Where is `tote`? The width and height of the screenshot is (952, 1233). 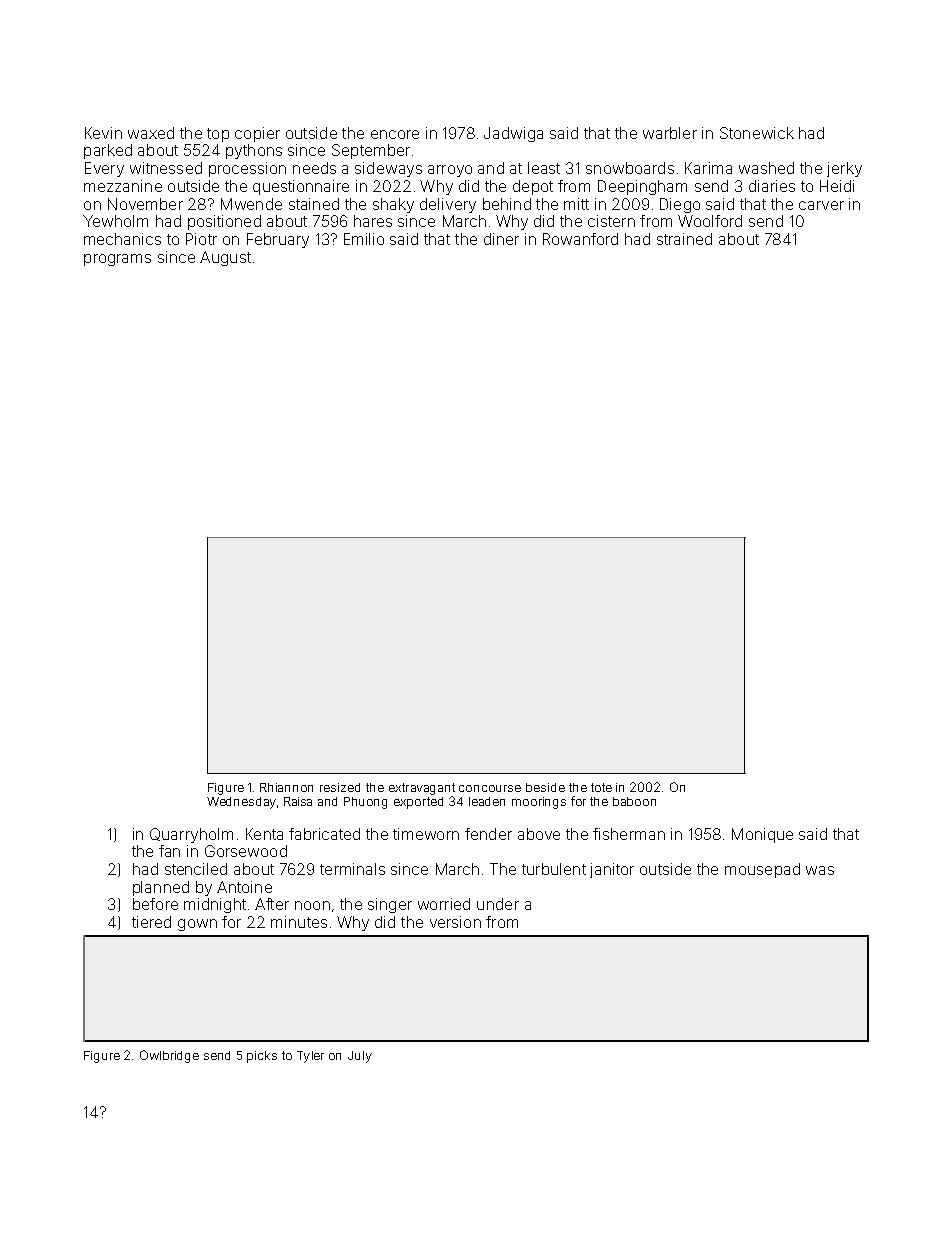 tote is located at coordinates (601, 787).
